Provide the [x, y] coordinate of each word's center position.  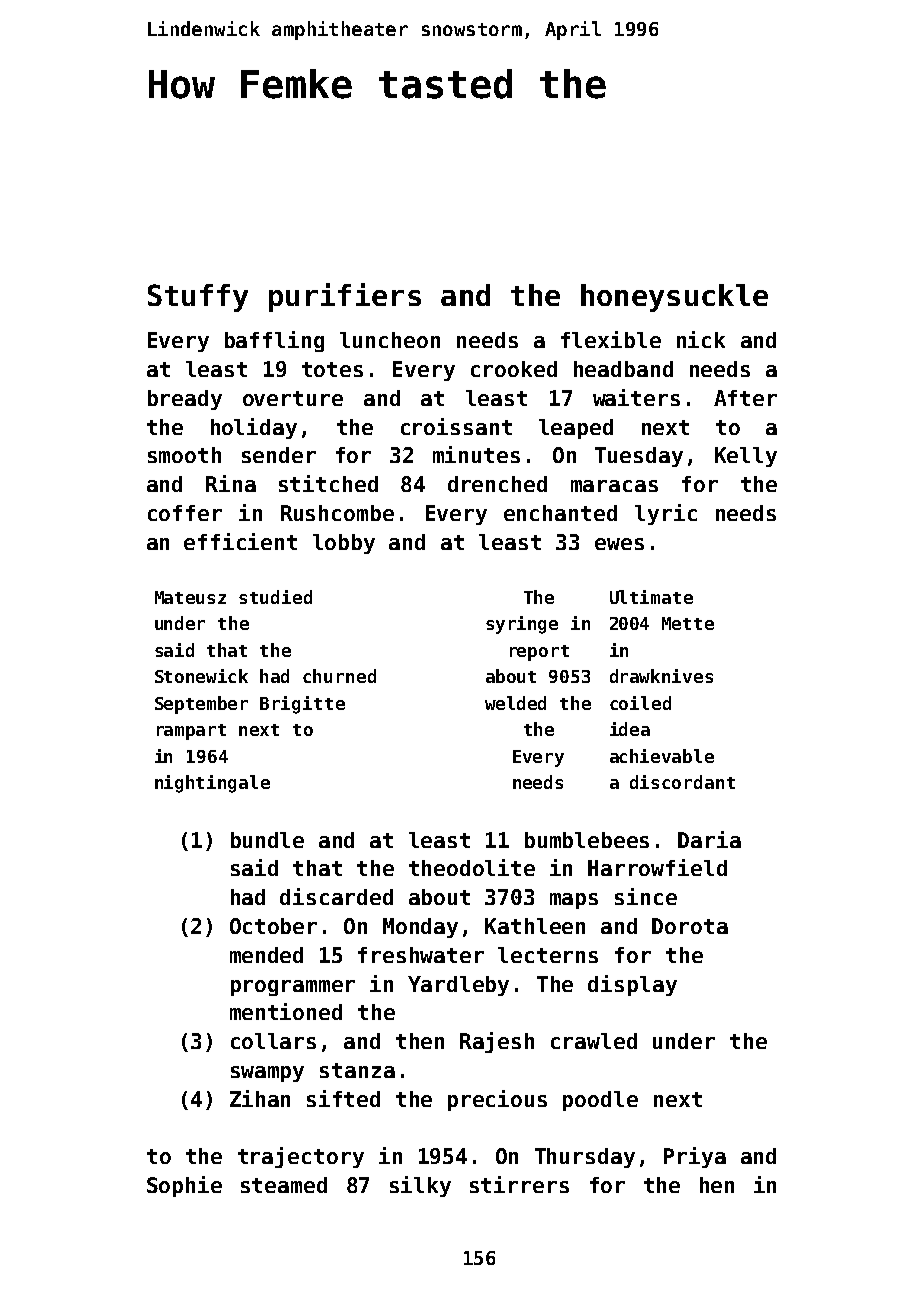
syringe [522, 625]
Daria [709, 839]
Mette [688, 623]
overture [293, 398]
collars [273, 1041]
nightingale [212, 784]
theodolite [472, 867]
